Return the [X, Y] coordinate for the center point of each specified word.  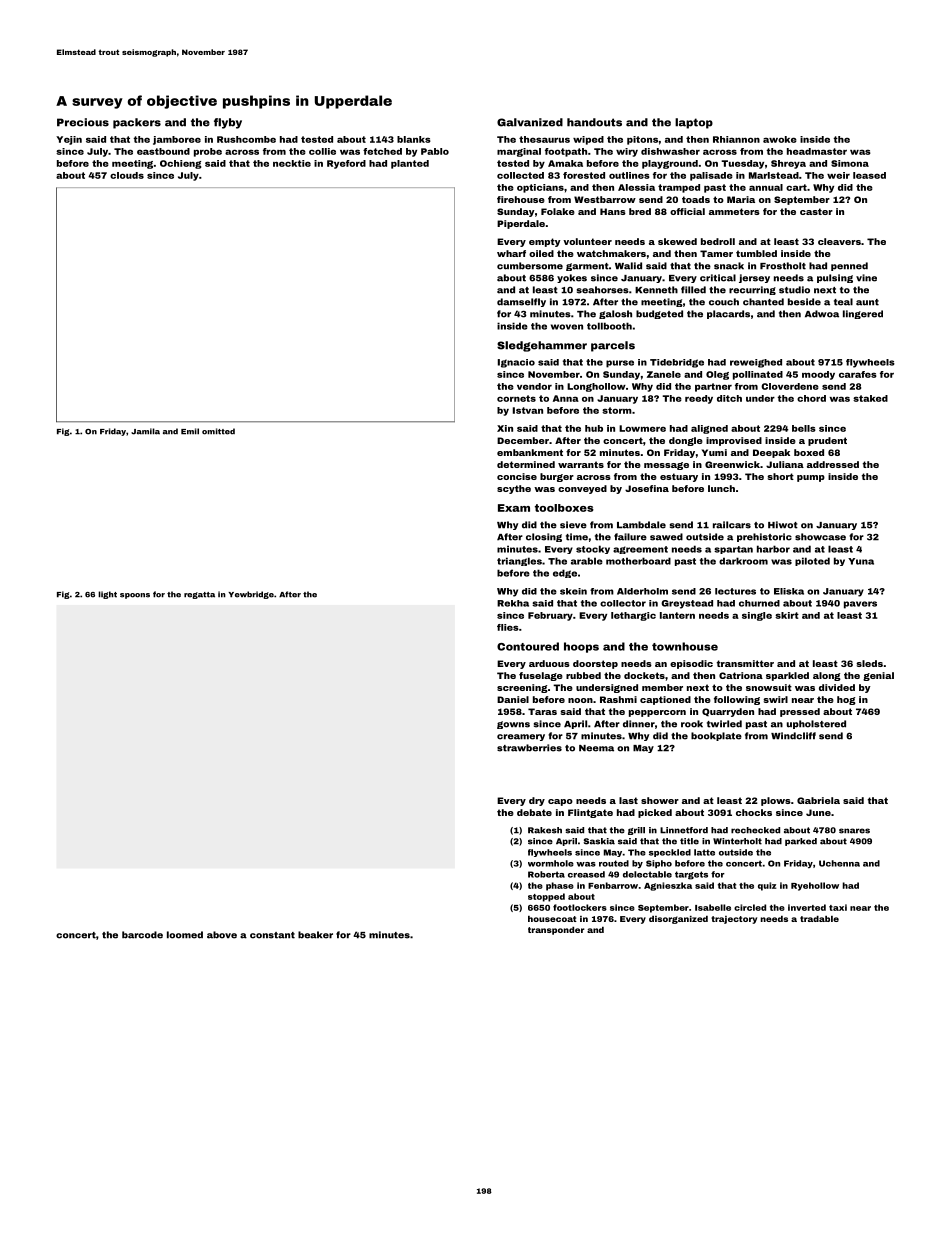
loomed [185, 935]
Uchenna [839, 863]
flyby [228, 123]
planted [410, 164]
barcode [142, 935]
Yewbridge [251, 595]
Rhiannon [736, 139]
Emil [190, 431]
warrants [581, 464]
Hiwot [783, 525]
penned [849, 266]
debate [534, 812]
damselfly [521, 302]
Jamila [145, 431]
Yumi [714, 452]
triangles [519, 561]
